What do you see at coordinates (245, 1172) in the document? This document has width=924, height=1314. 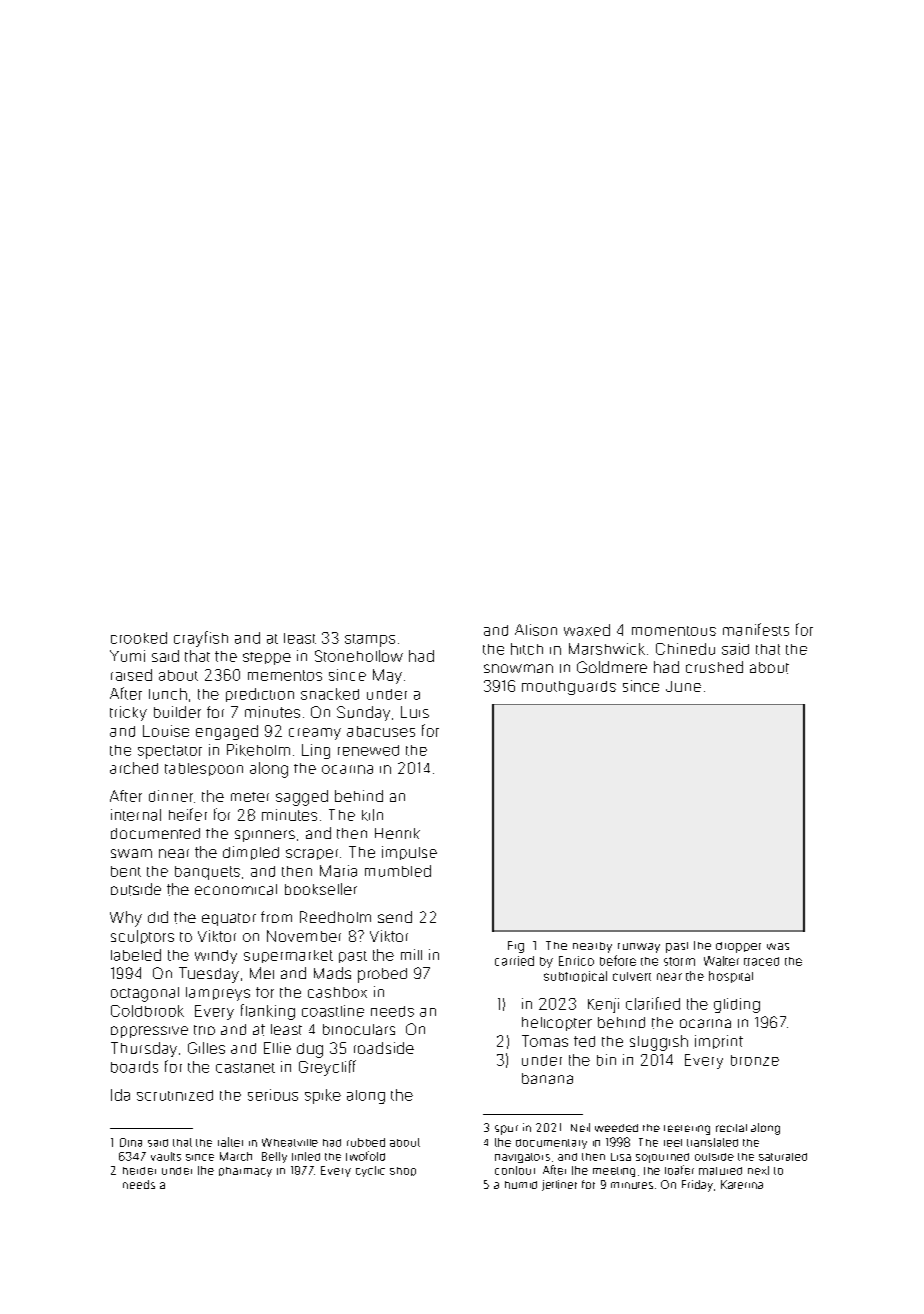 I see `pharmacy` at bounding box center [245, 1172].
